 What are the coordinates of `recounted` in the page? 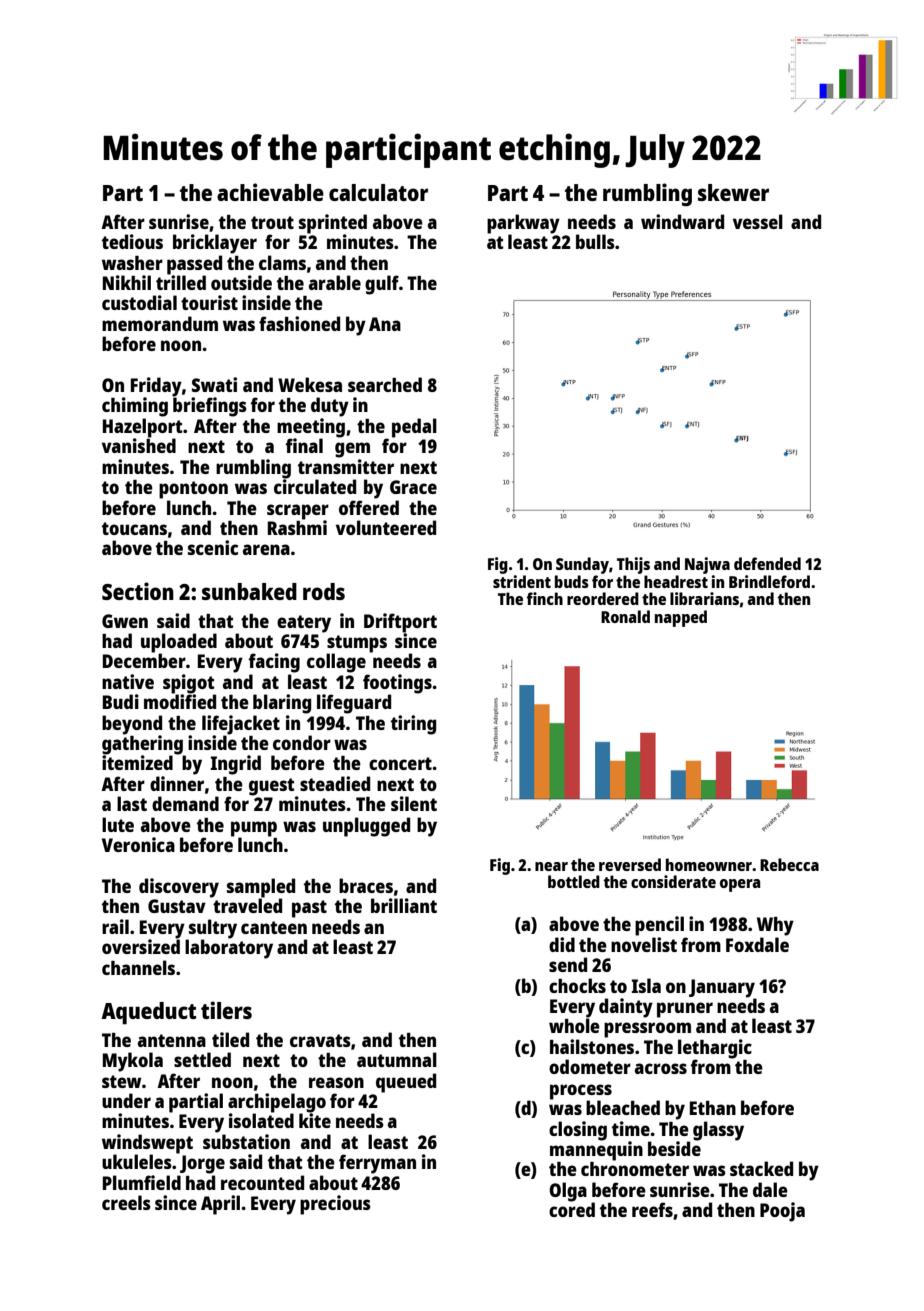 It's located at (262, 1182).
